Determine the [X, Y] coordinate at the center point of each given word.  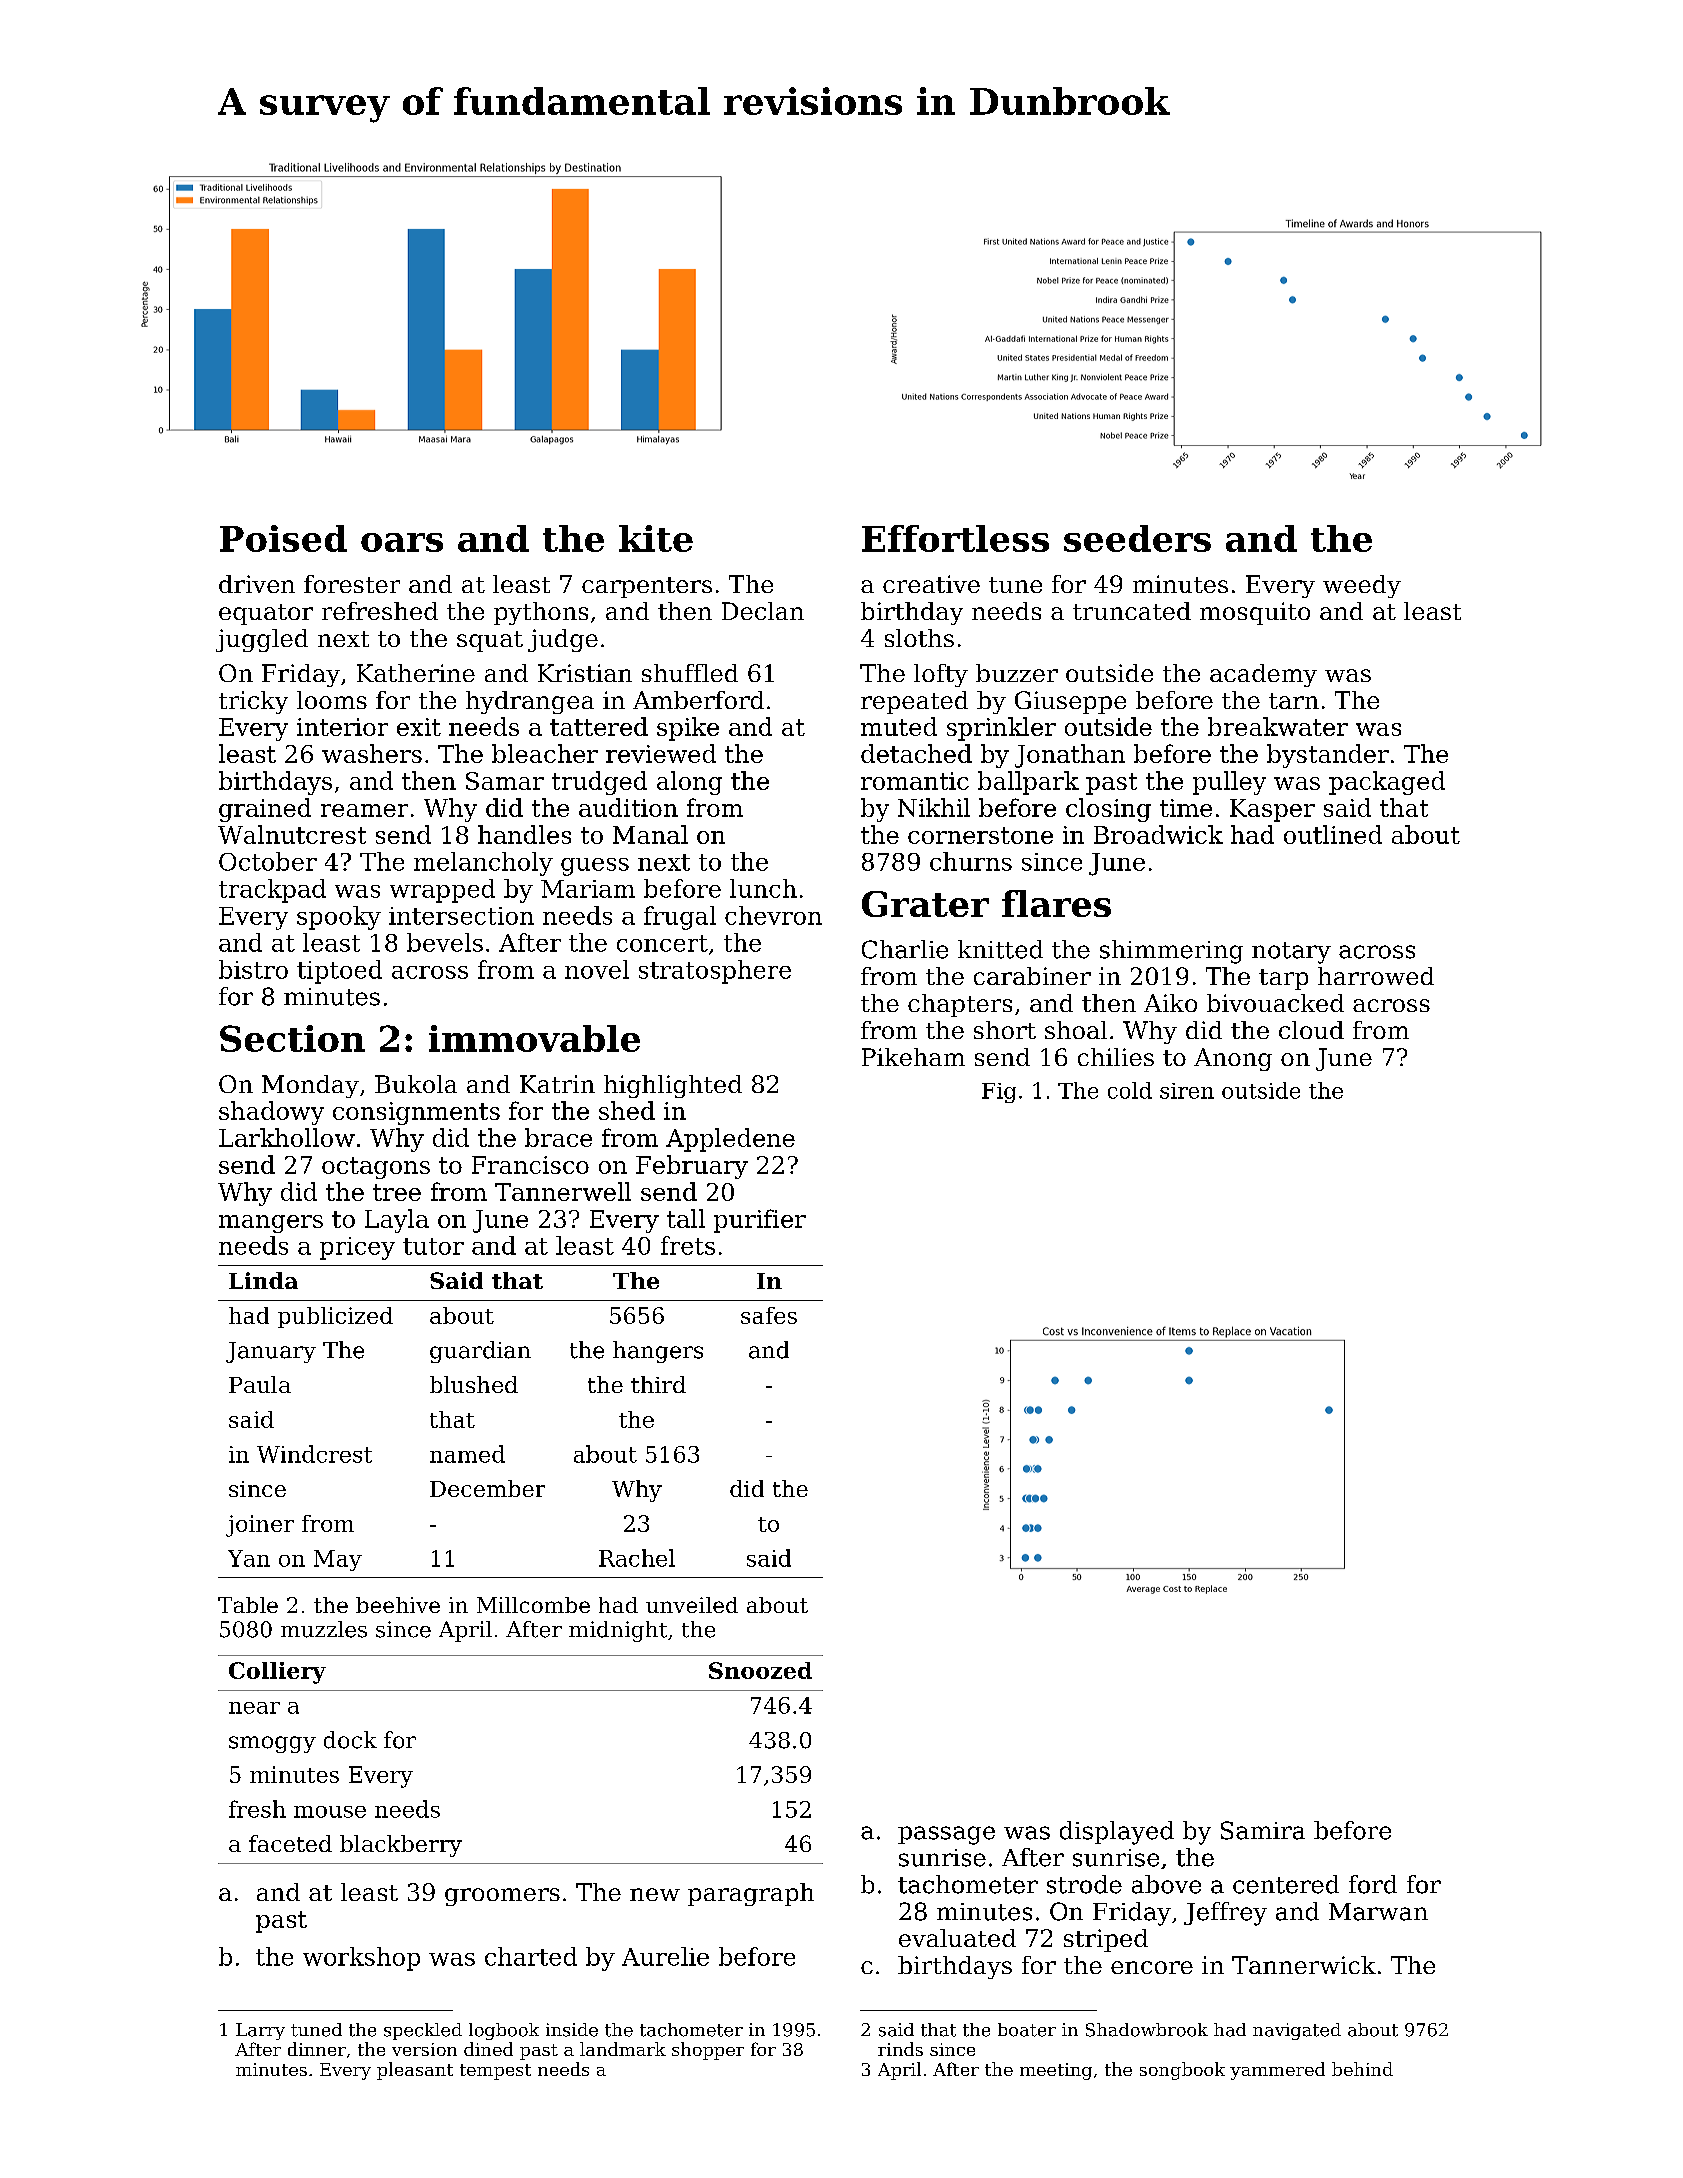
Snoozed [760, 1670]
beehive [398, 1605]
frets [688, 1245]
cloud [1311, 1030]
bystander [1328, 756]
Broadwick [1158, 834]
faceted [290, 1843]
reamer [364, 810]
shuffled [690, 673]
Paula [260, 1384]
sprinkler [1001, 729]
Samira [1263, 1830]
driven [257, 584]
